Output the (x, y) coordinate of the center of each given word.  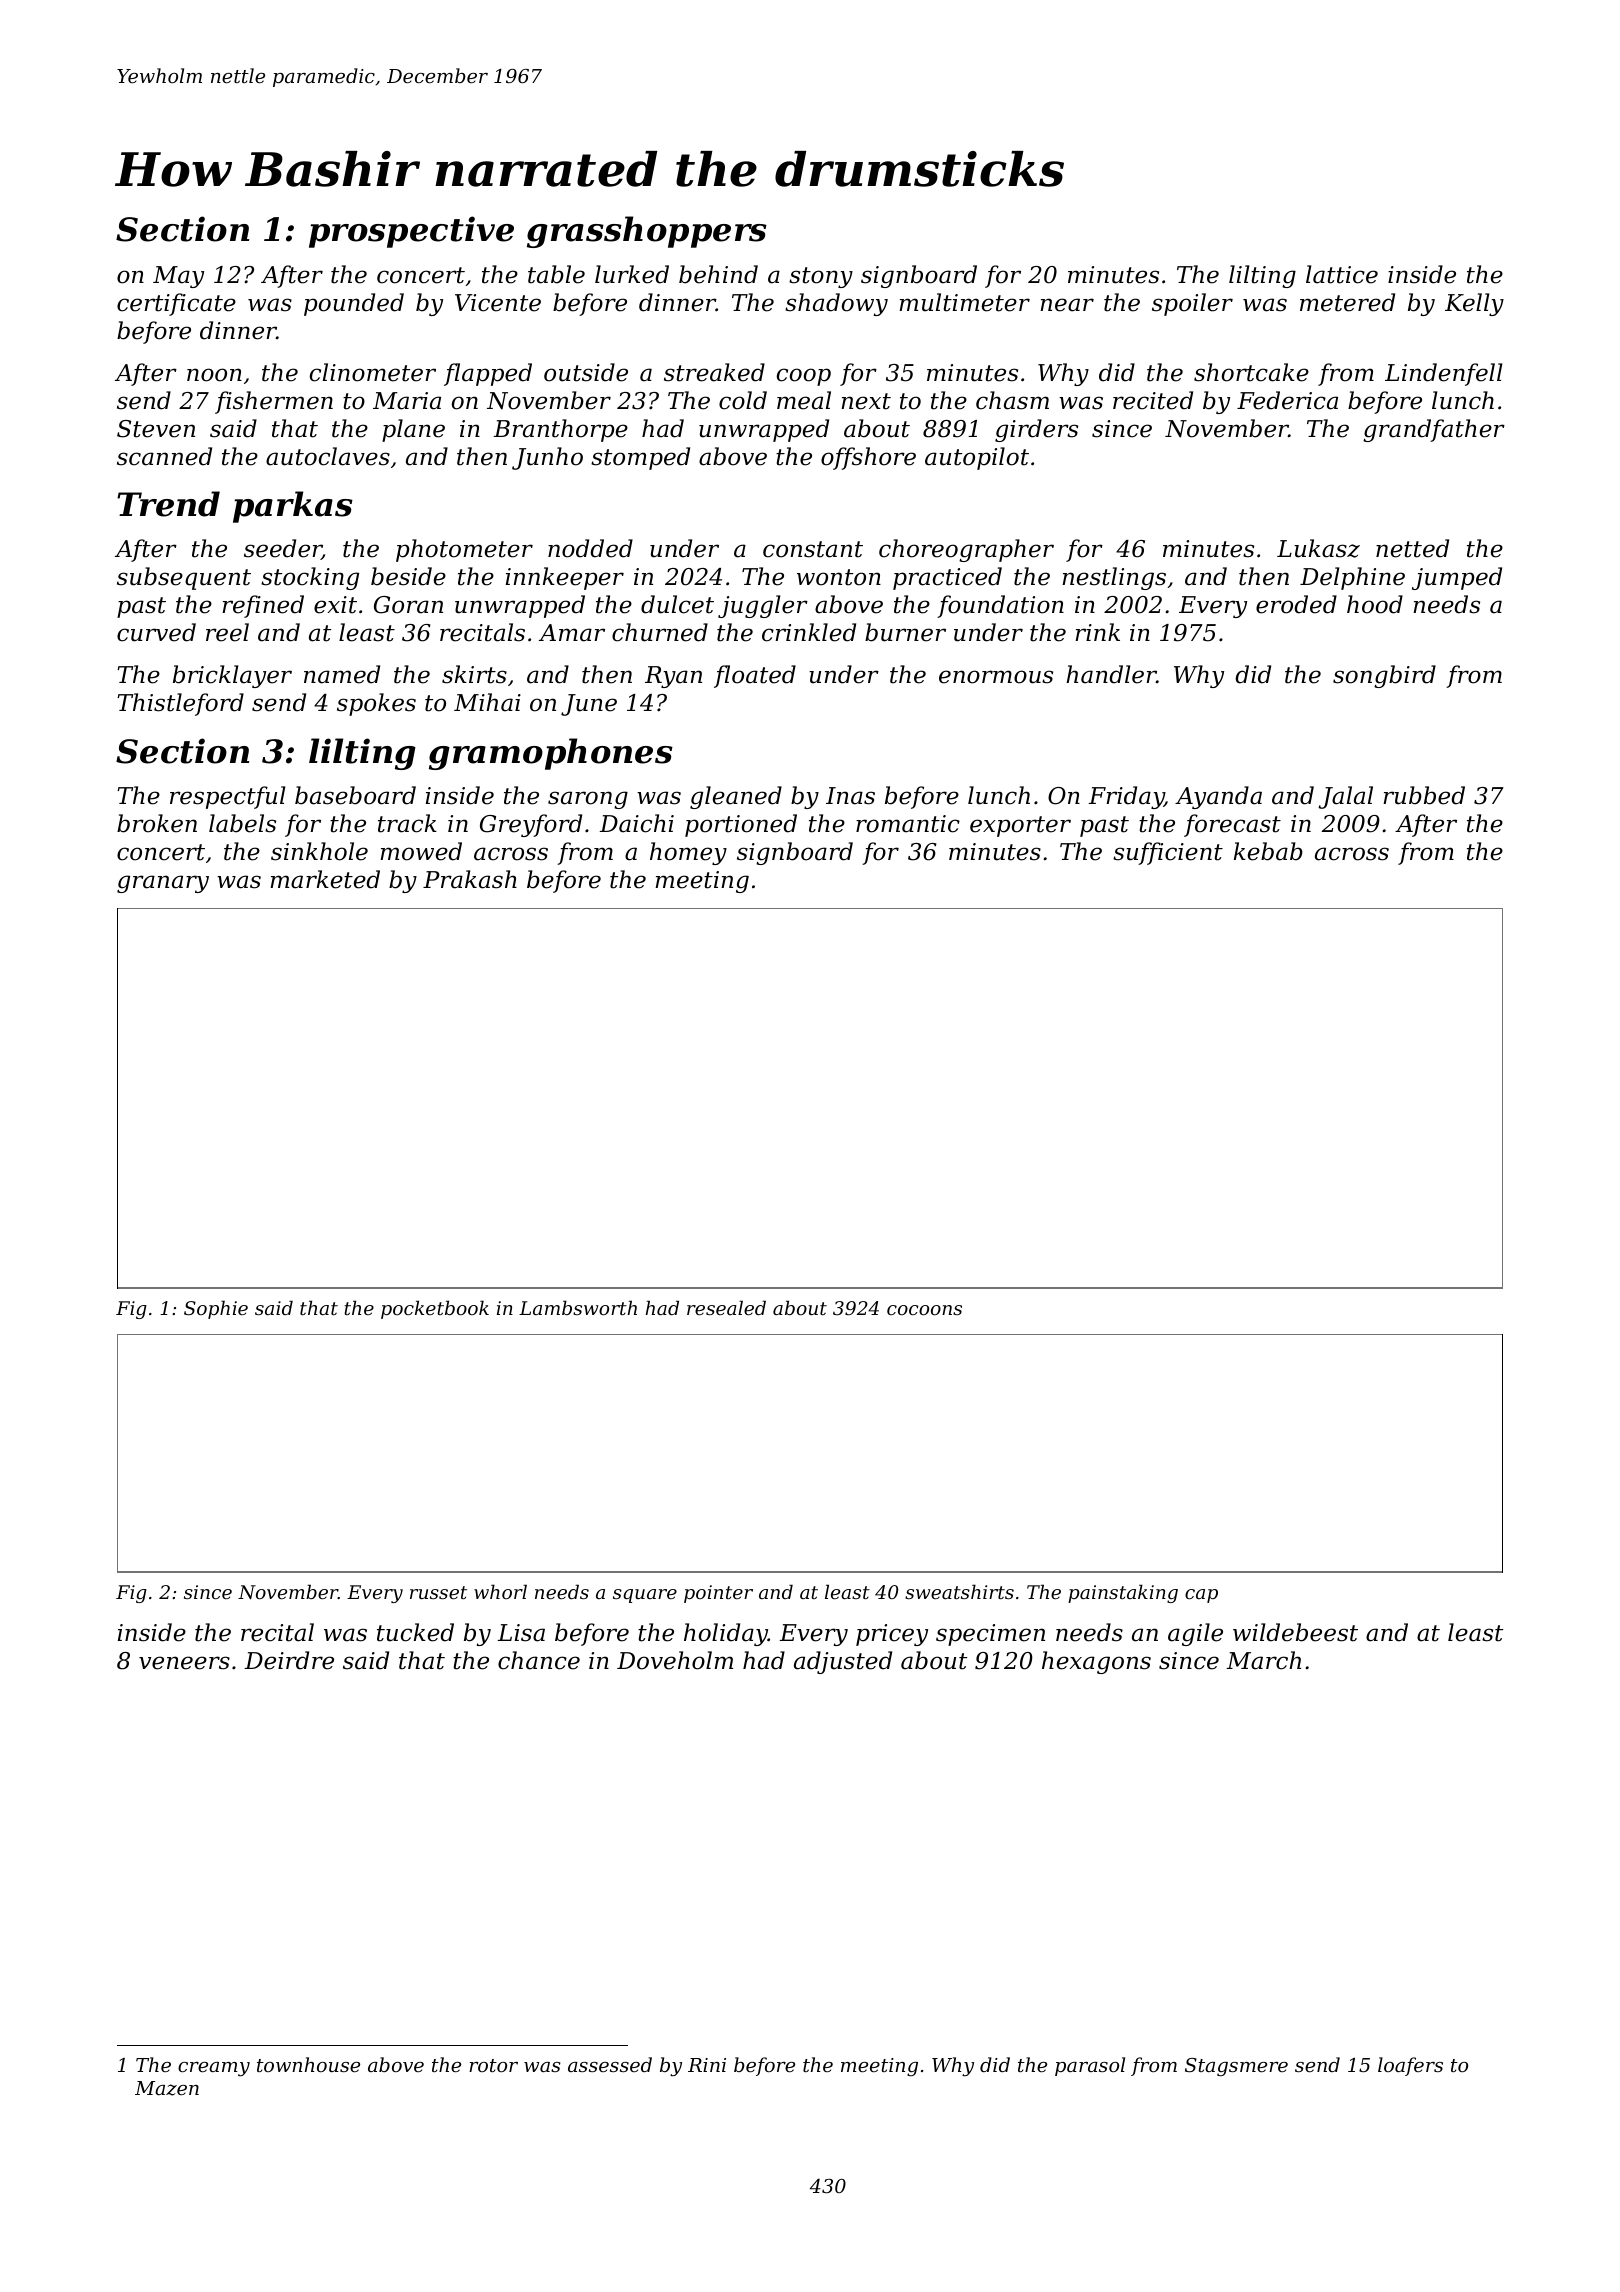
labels (242, 823)
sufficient (1168, 853)
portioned (741, 825)
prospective (411, 232)
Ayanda (1218, 797)
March (1263, 1660)
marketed (325, 879)
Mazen (167, 2088)
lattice (1342, 274)
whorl (500, 1591)
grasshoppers (647, 232)
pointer (718, 1594)
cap (1201, 1596)
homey (688, 853)
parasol (1090, 2066)
